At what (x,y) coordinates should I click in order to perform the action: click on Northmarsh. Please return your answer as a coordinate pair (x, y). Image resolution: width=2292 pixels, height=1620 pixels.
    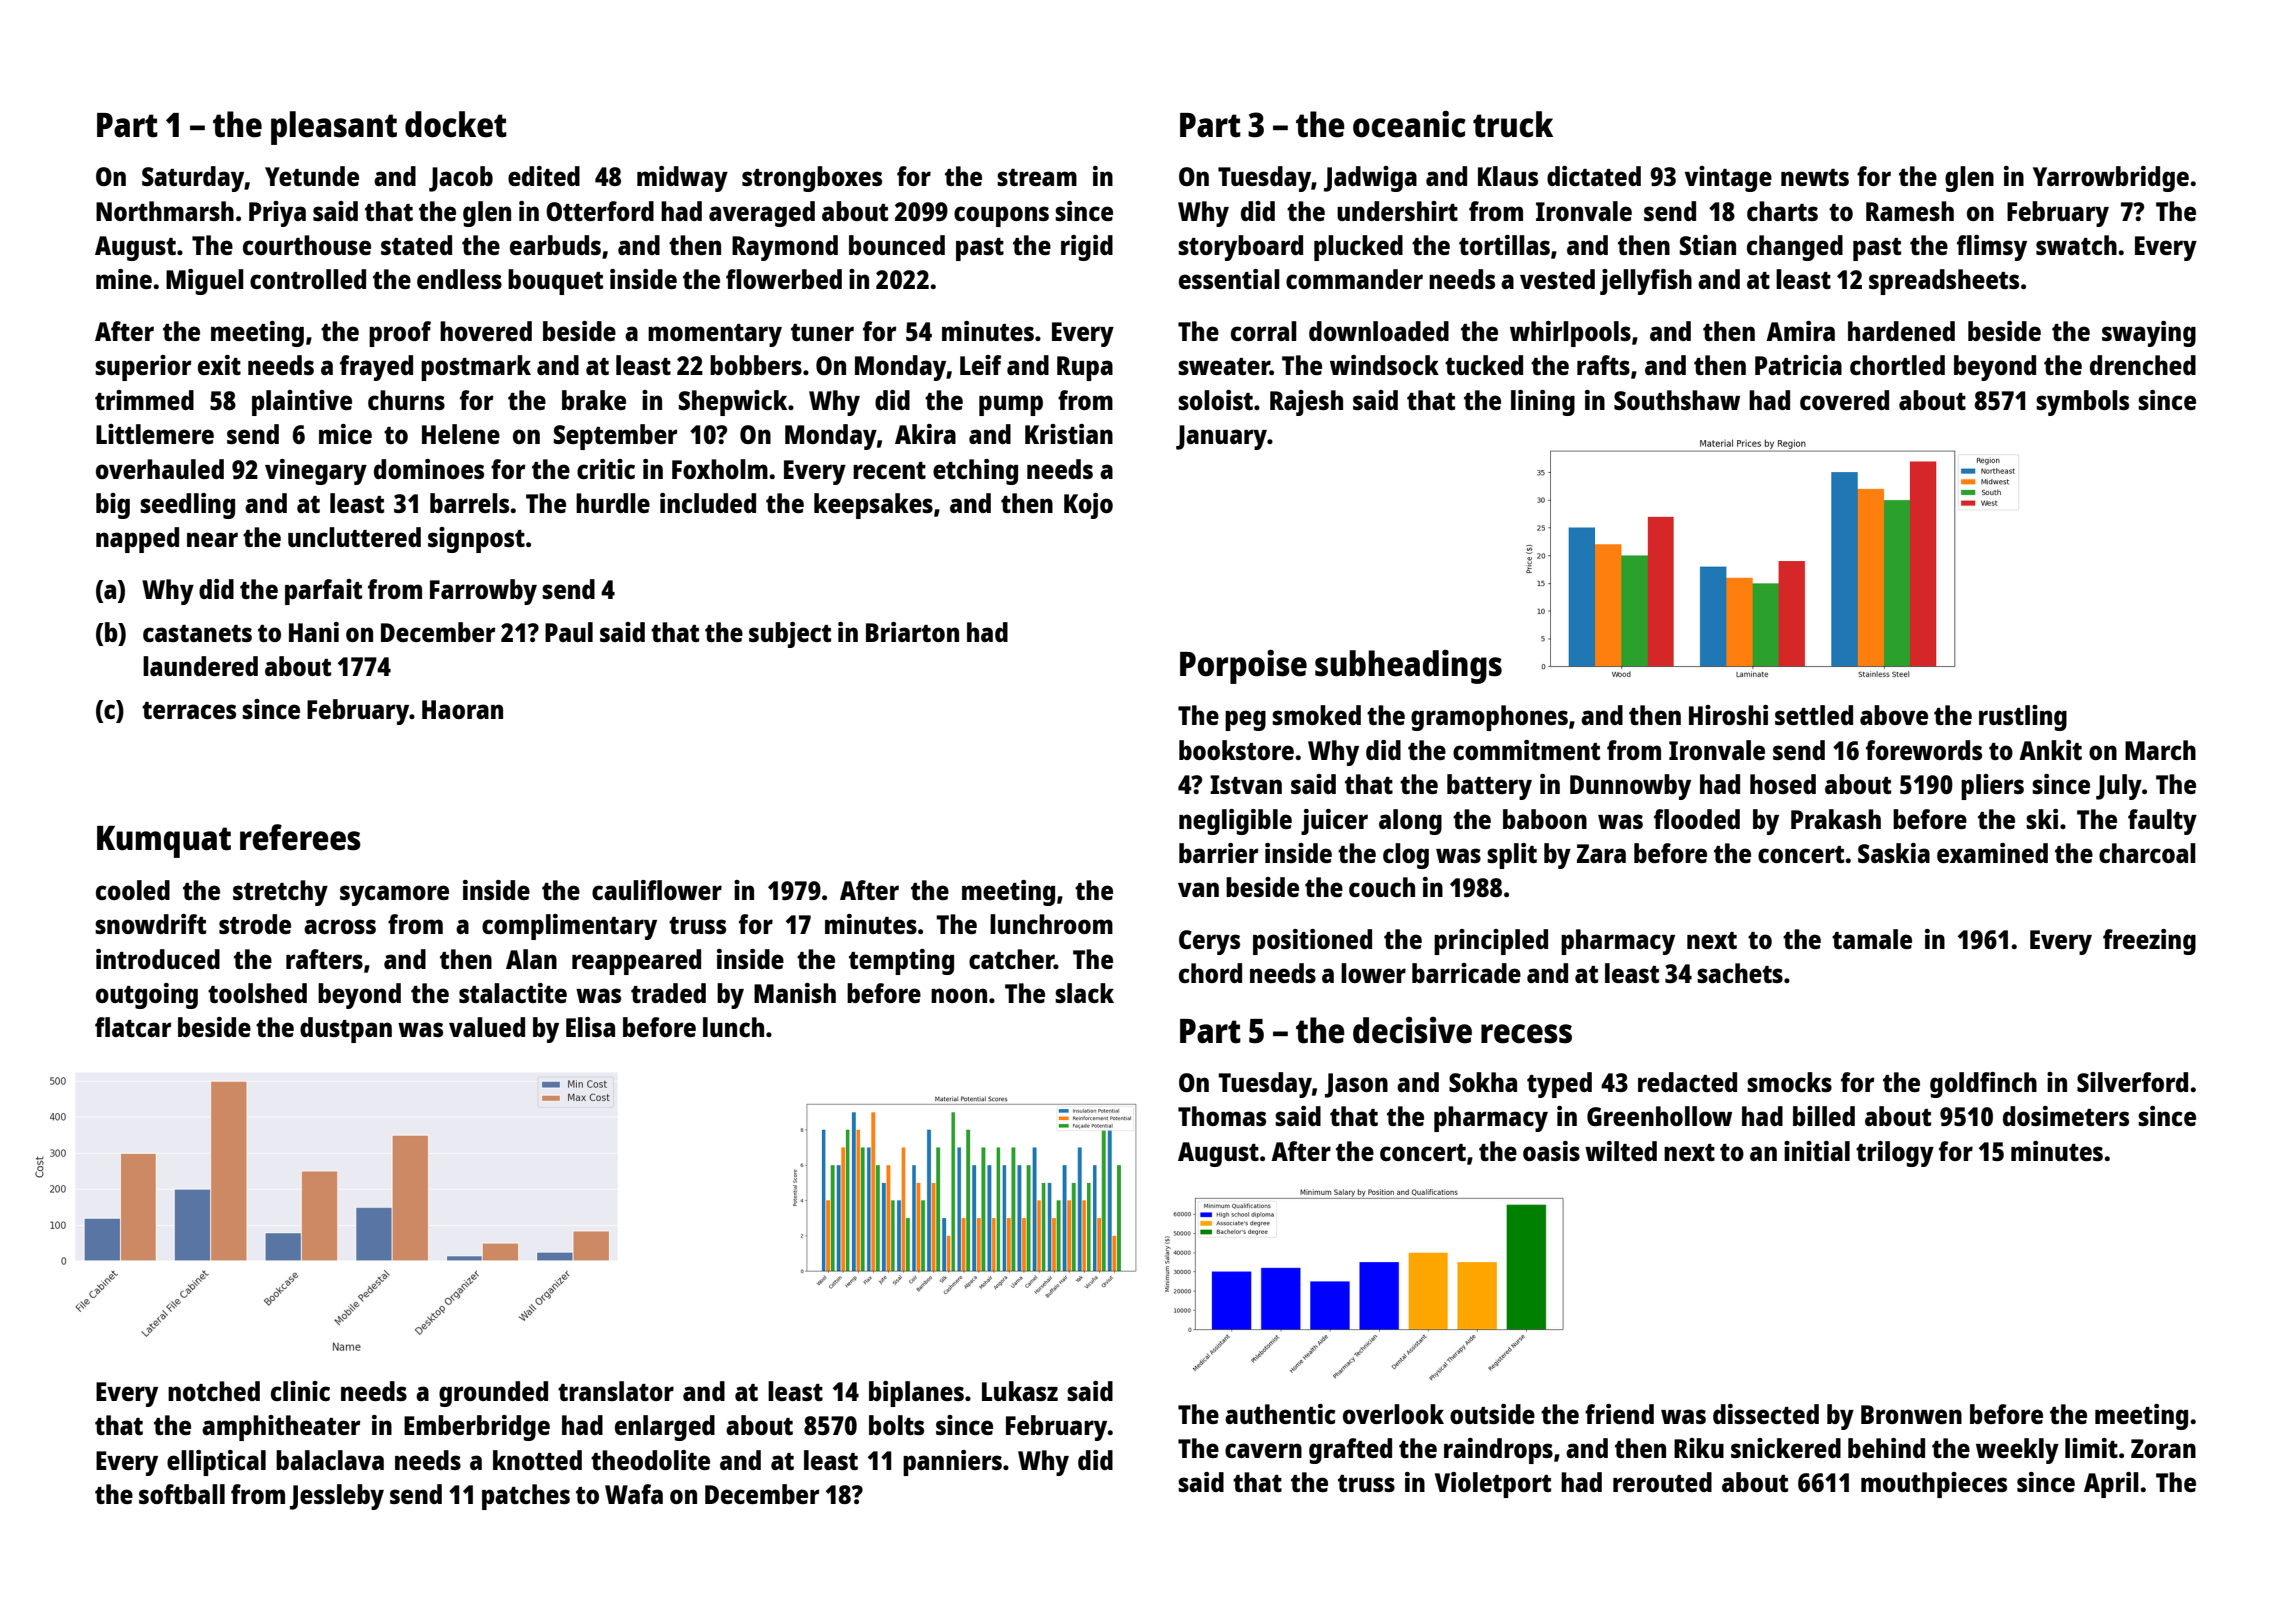
    Looking at the image, I should click on (165, 211).
